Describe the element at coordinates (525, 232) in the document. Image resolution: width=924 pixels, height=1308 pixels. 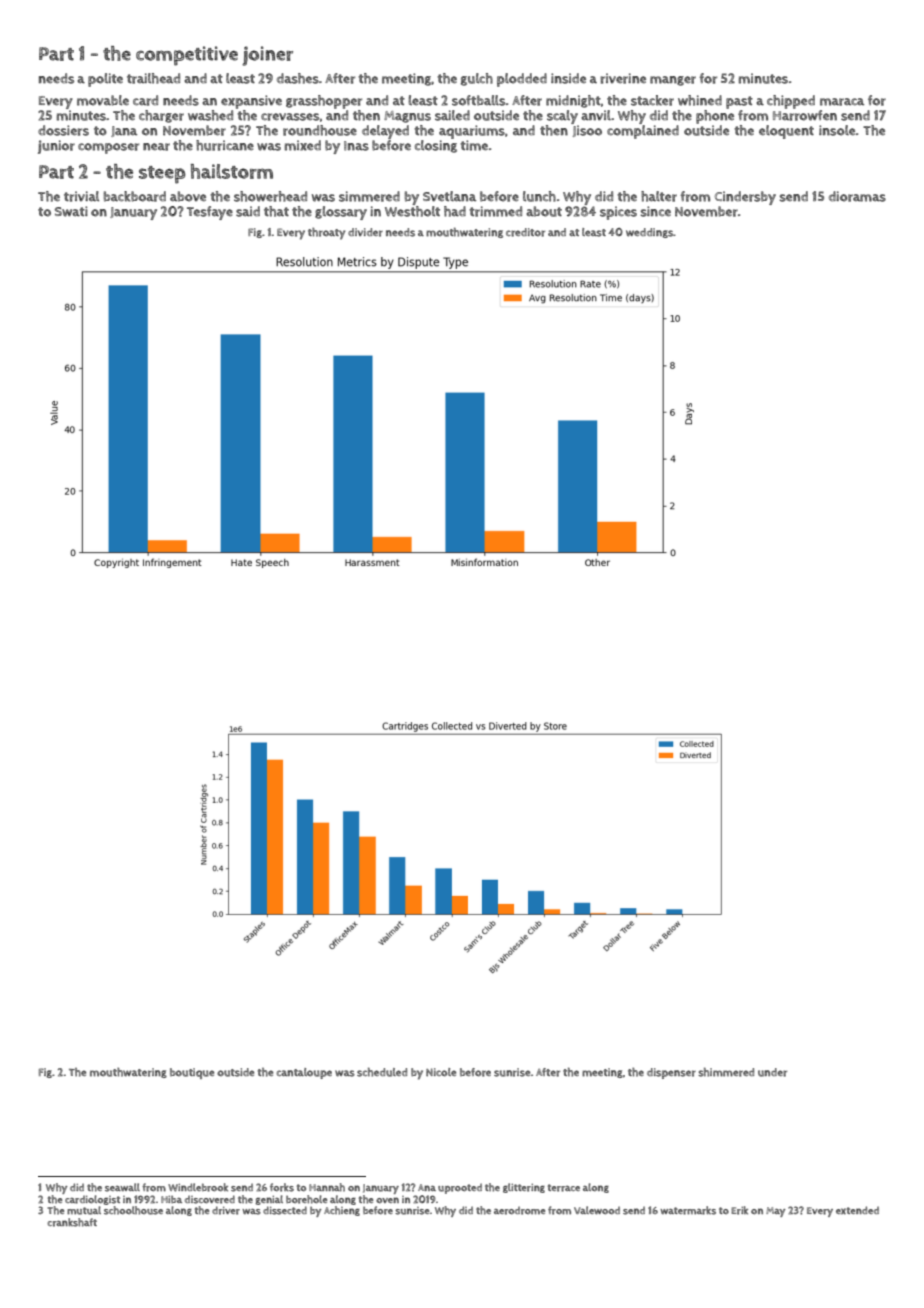
I see `creditor` at that location.
